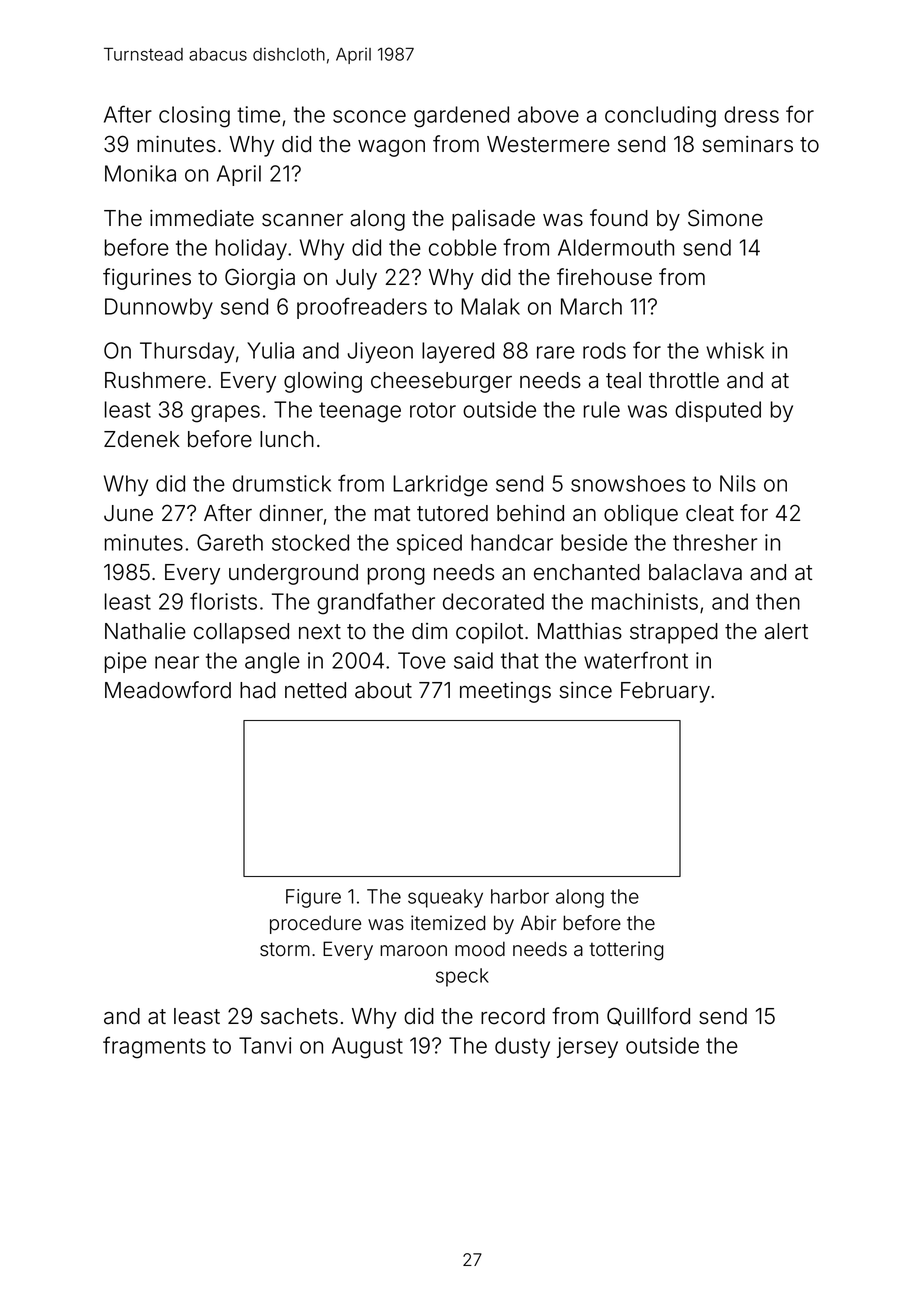  I want to click on June, so click(128, 513).
